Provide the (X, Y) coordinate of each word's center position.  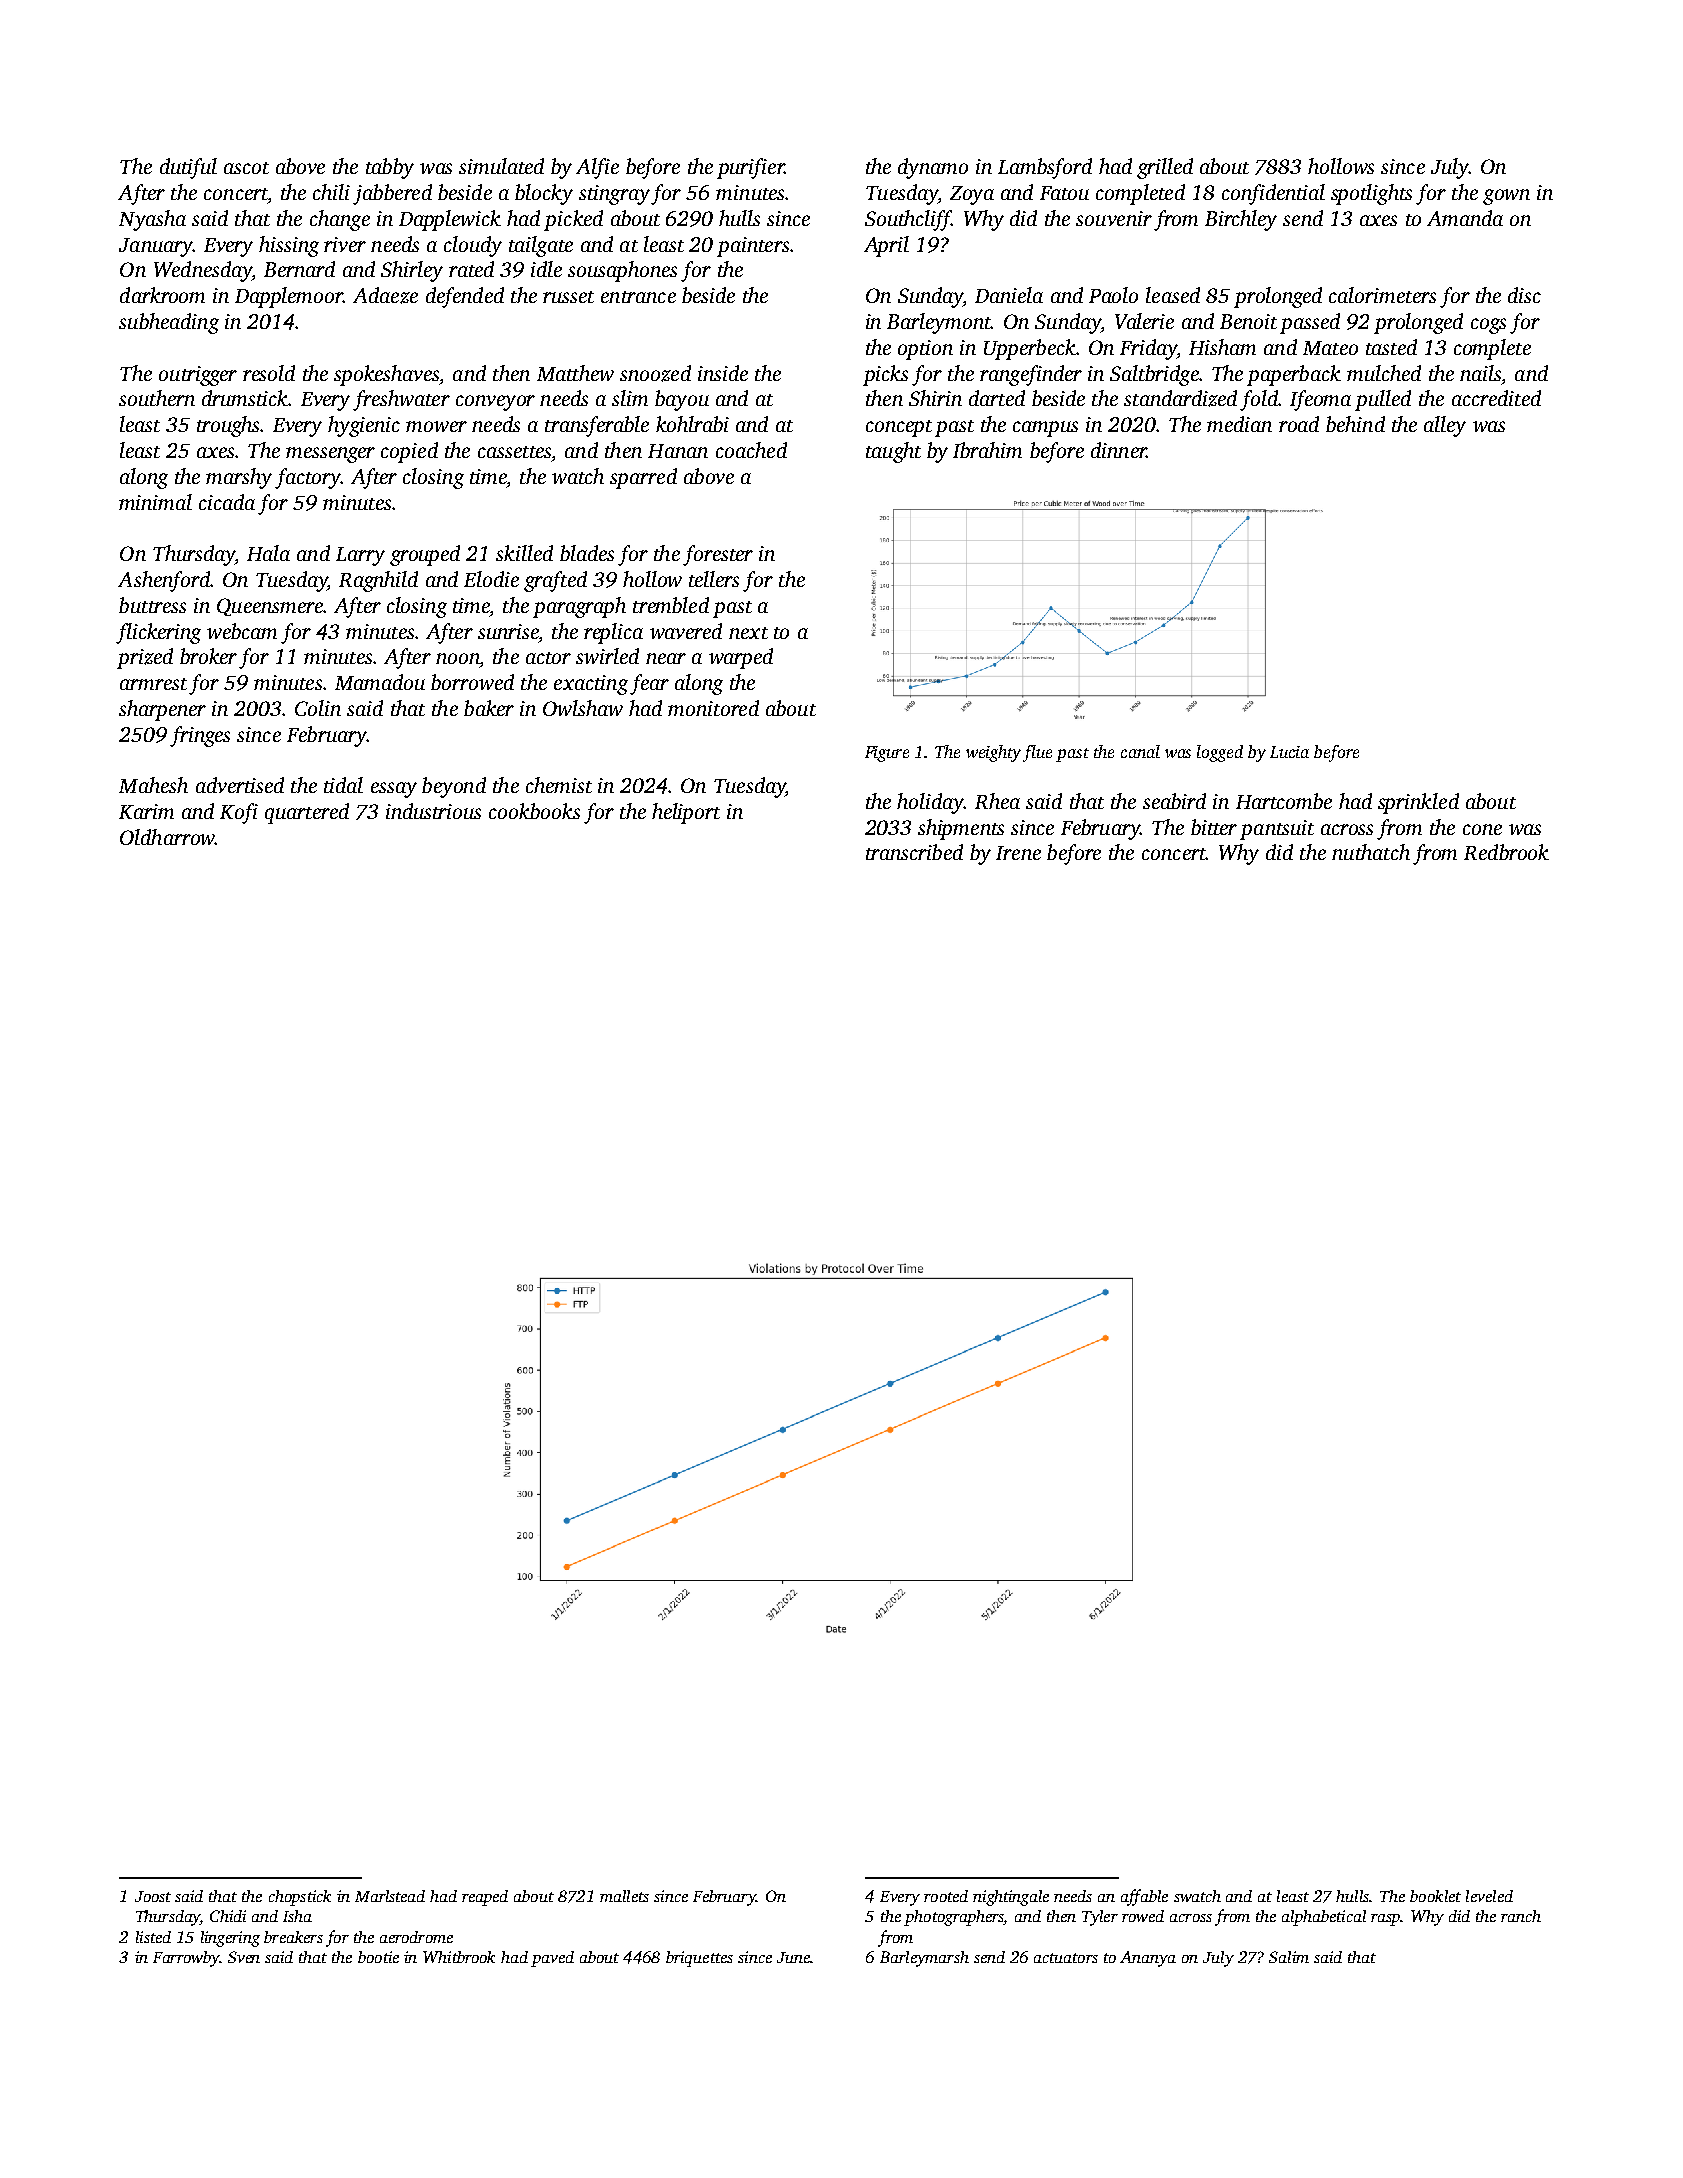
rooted (946, 1896)
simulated (501, 166)
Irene (1018, 853)
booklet (1435, 1896)
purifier (750, 168)
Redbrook (1506, 852)
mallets (624, 1896)
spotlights (1371, 194)
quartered (307, 813)
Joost (153, 1896)
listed (153, 1937)
